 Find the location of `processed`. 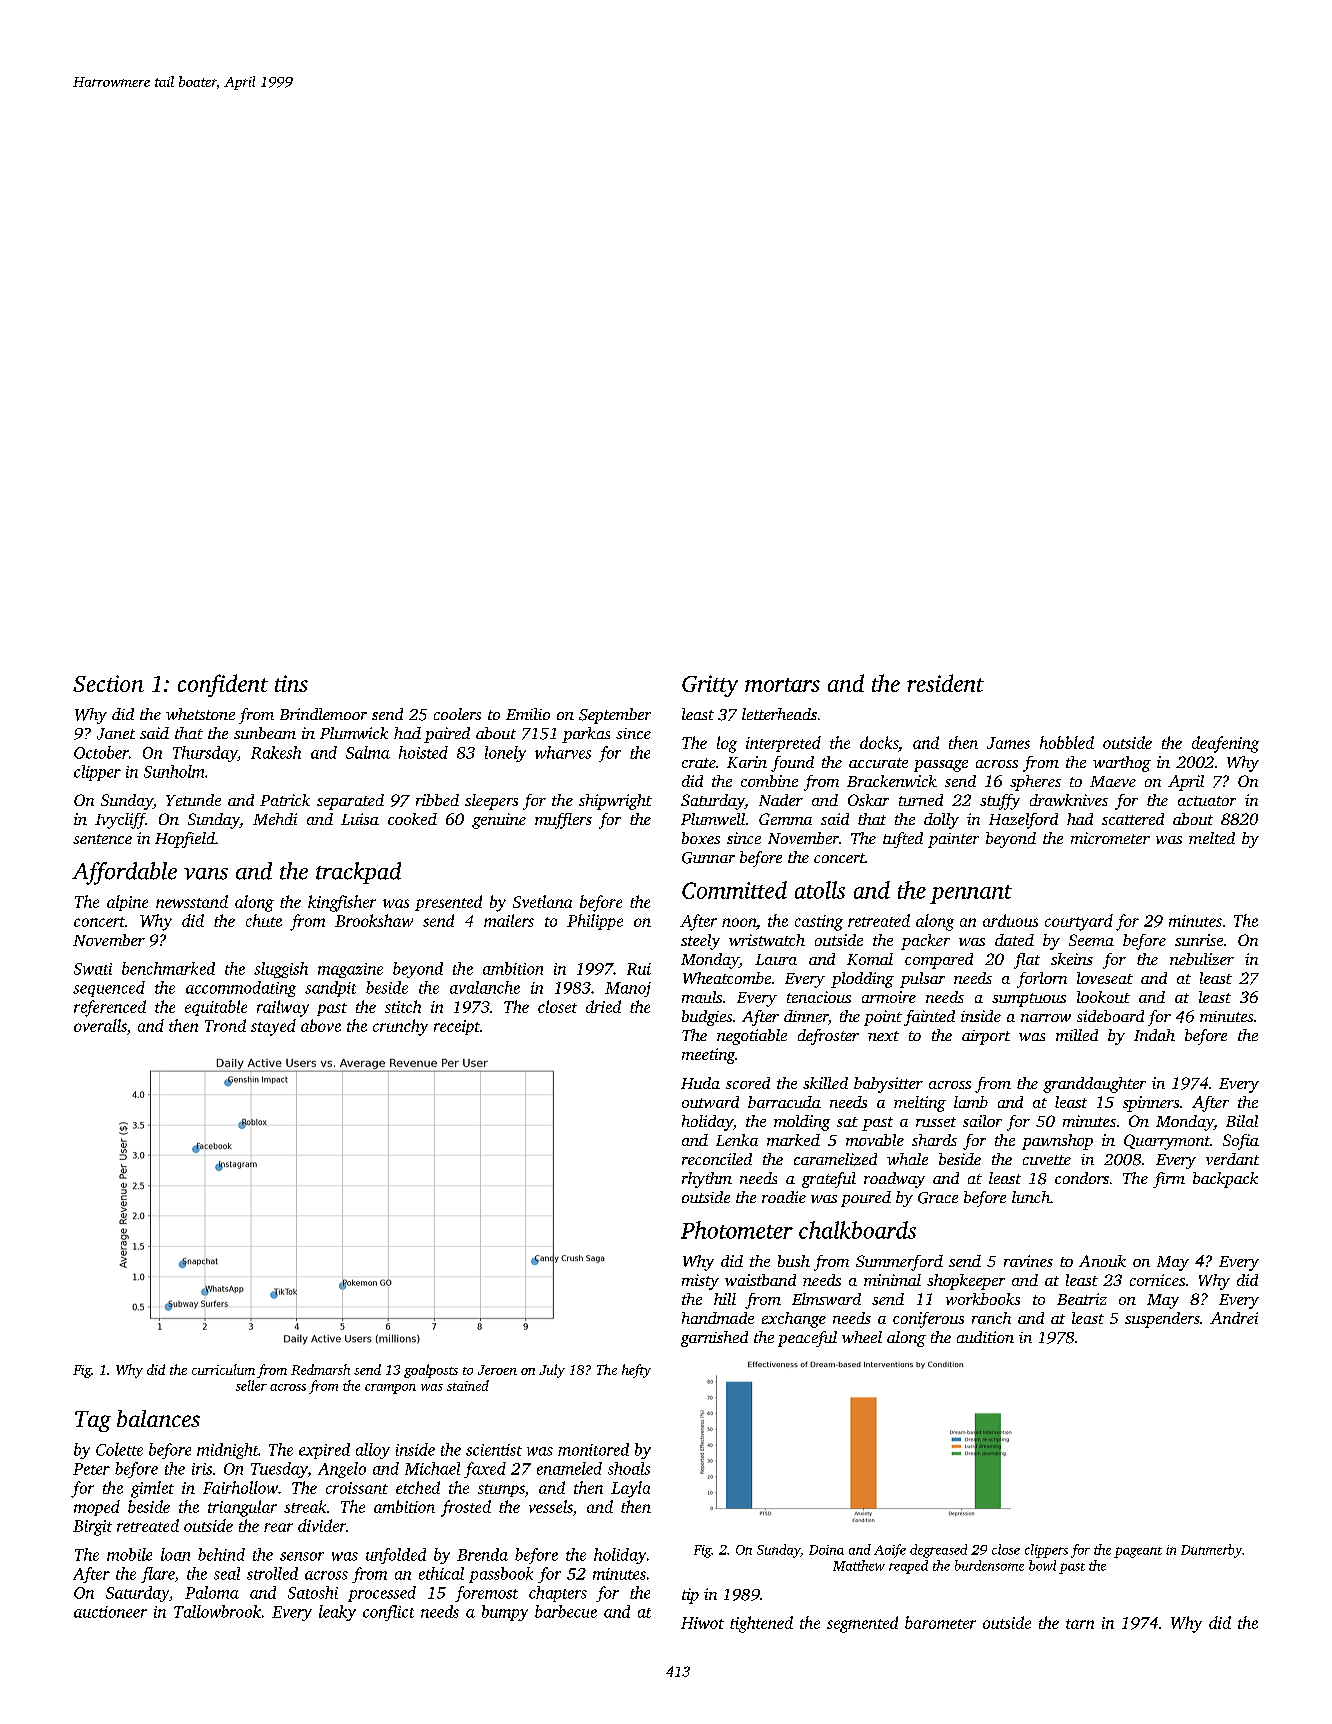

processed is located at coordinates (382, 1594).
